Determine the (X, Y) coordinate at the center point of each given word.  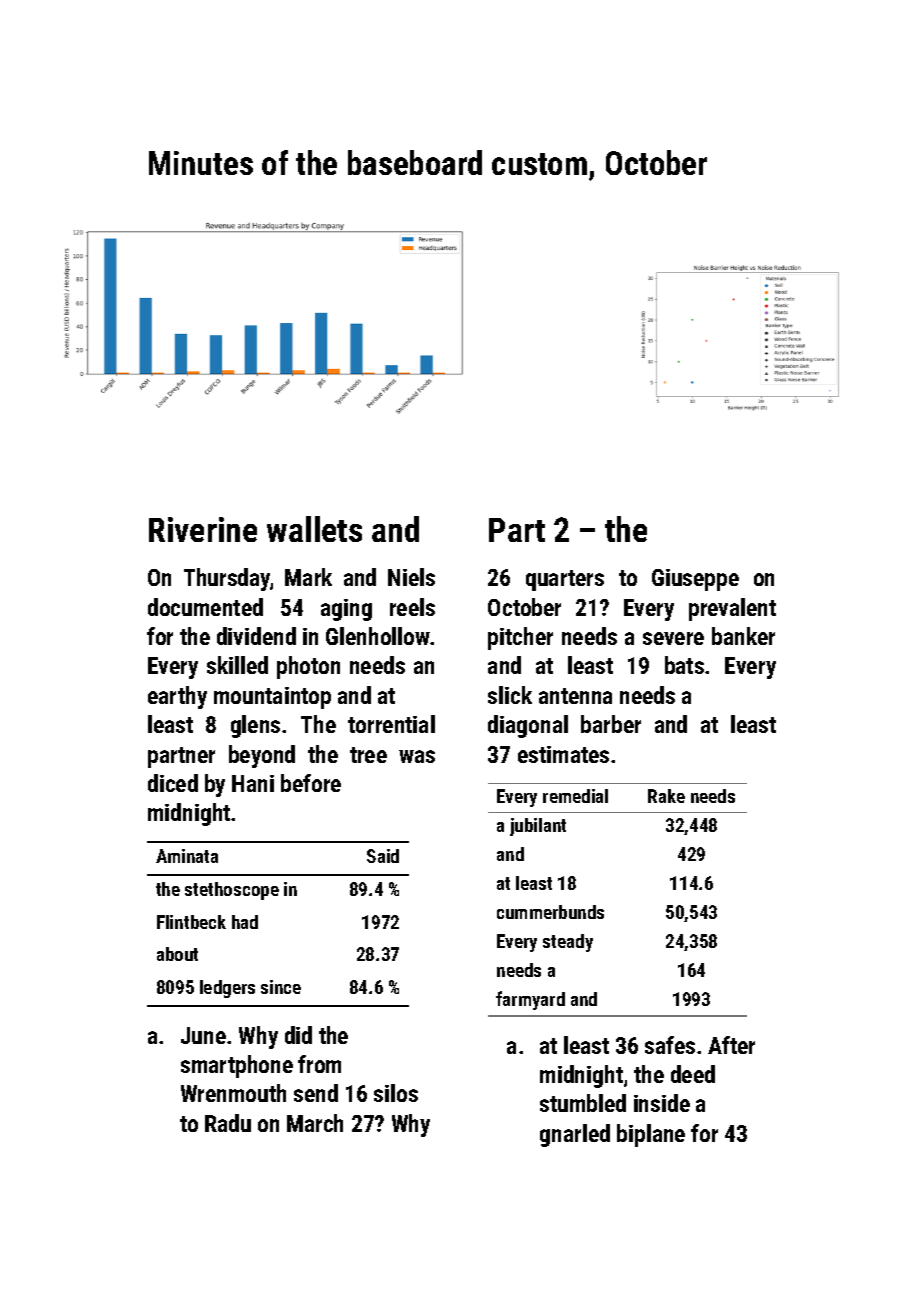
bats (684, 665)
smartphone (237, 1066)
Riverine (203, 529)
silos (396, 1093)
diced (173, 783)
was (417, 756)
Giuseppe (695, 580)
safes (670, 1045)
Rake (666, 796)
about (177, 954)
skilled (237, 665)
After (731, 1045)
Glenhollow (378, 636)
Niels (411, 577)
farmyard (530, 1000)
